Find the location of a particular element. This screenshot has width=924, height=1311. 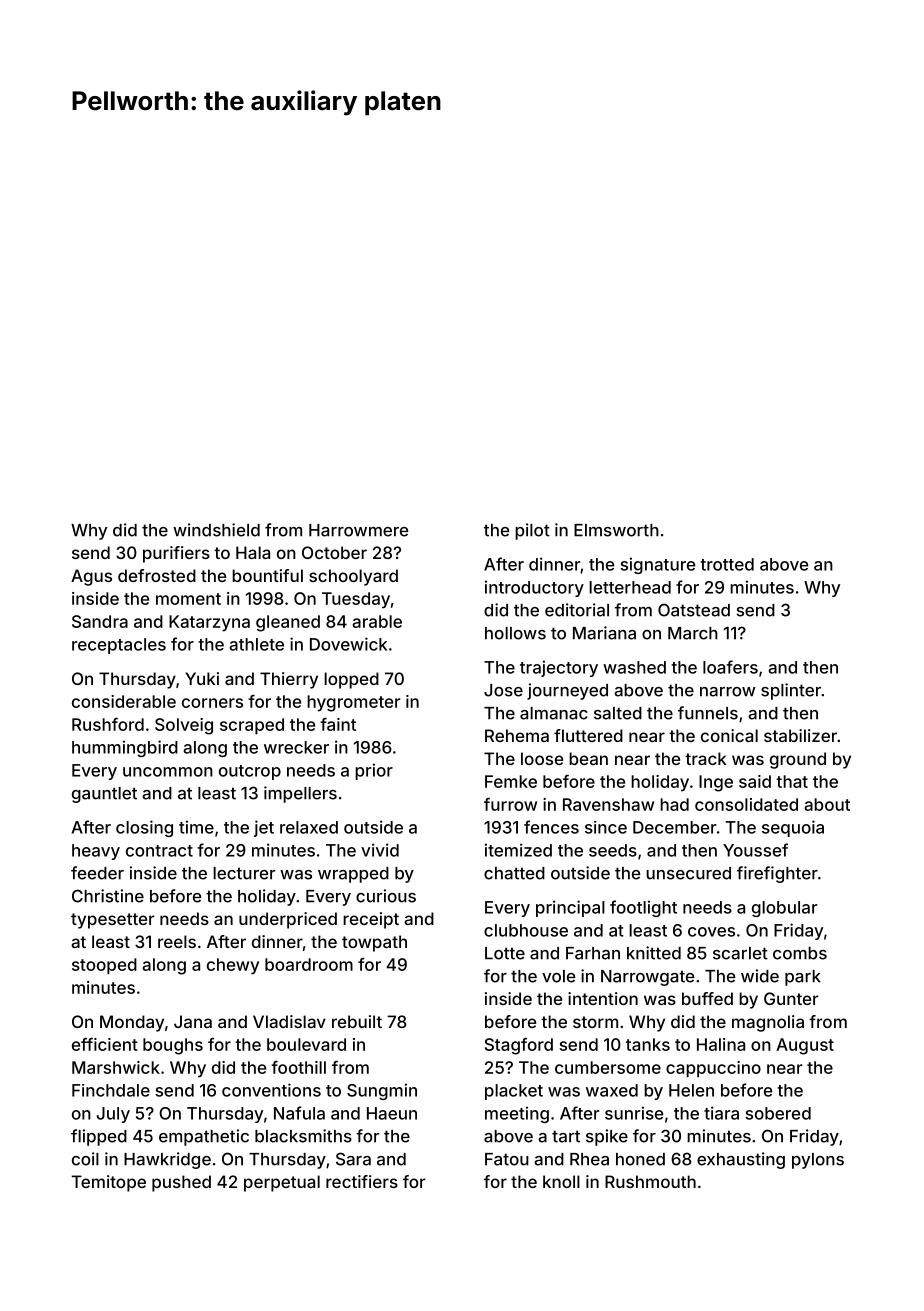

wide is located at coordinates (760, 976).
